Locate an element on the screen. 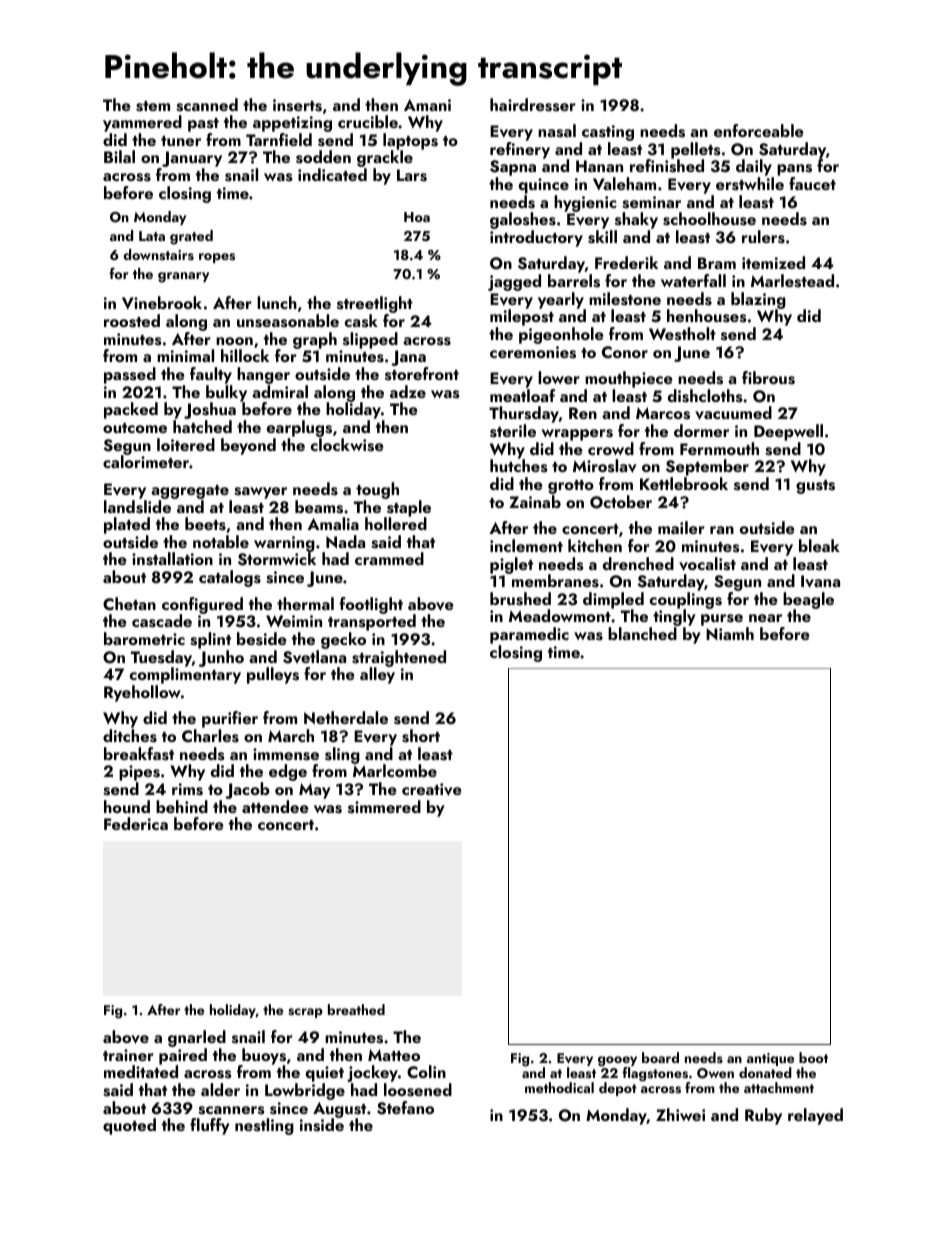 The width and height of the screenshot is (952, 1233). jagged is located at coordinates (514, 282).
